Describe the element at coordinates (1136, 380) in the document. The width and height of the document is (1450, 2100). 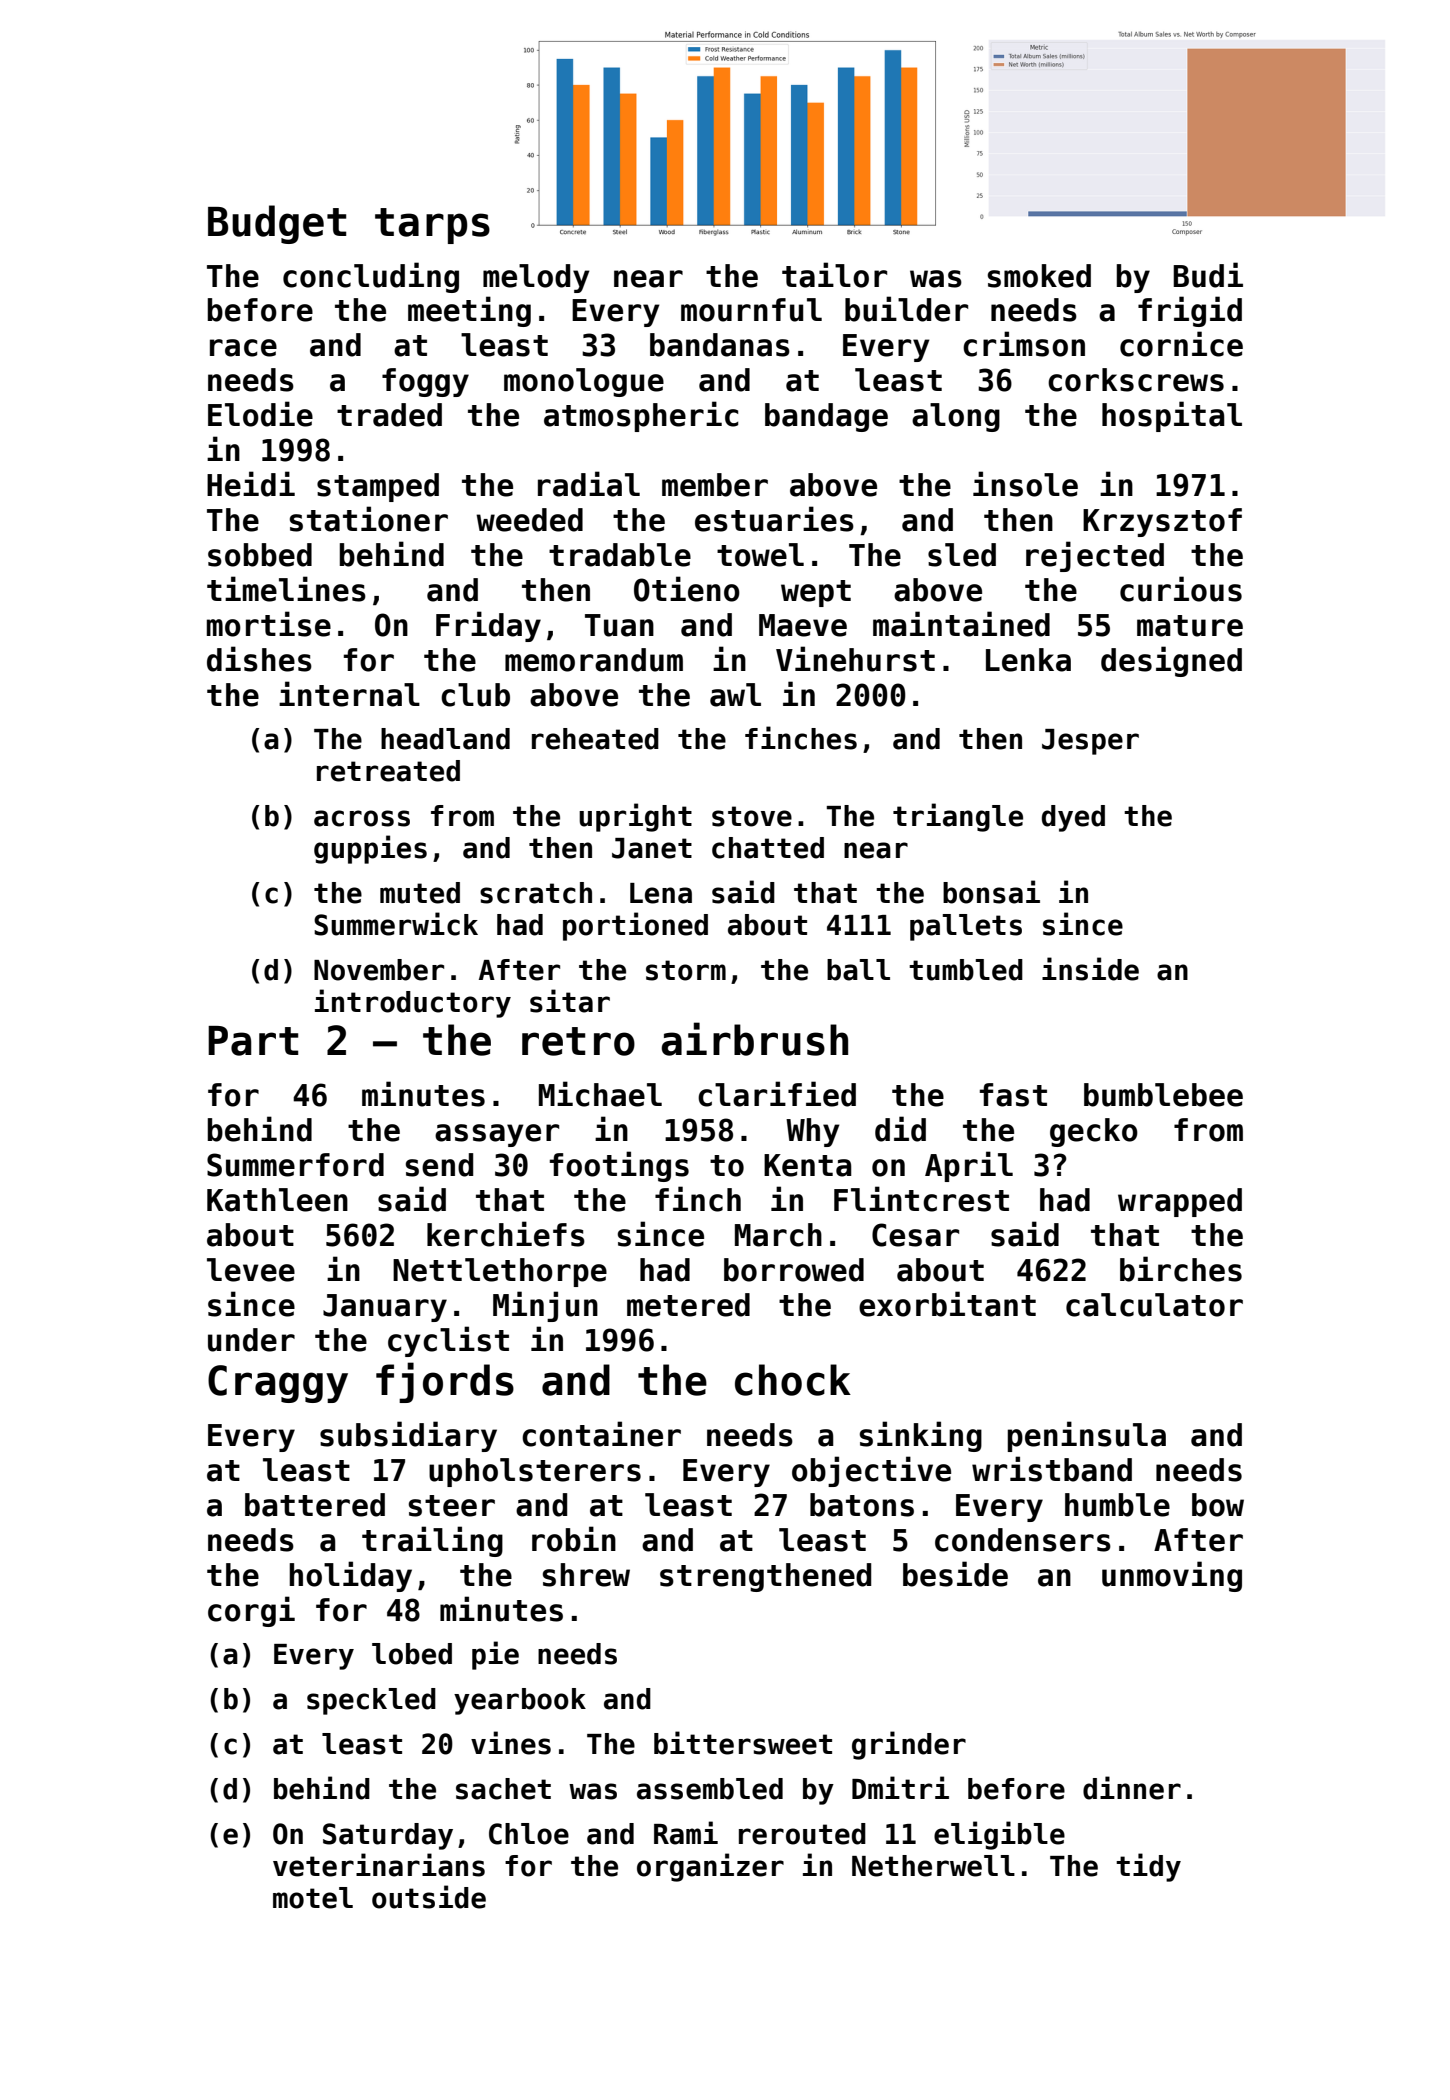
I see `corkscrews` at that location.
